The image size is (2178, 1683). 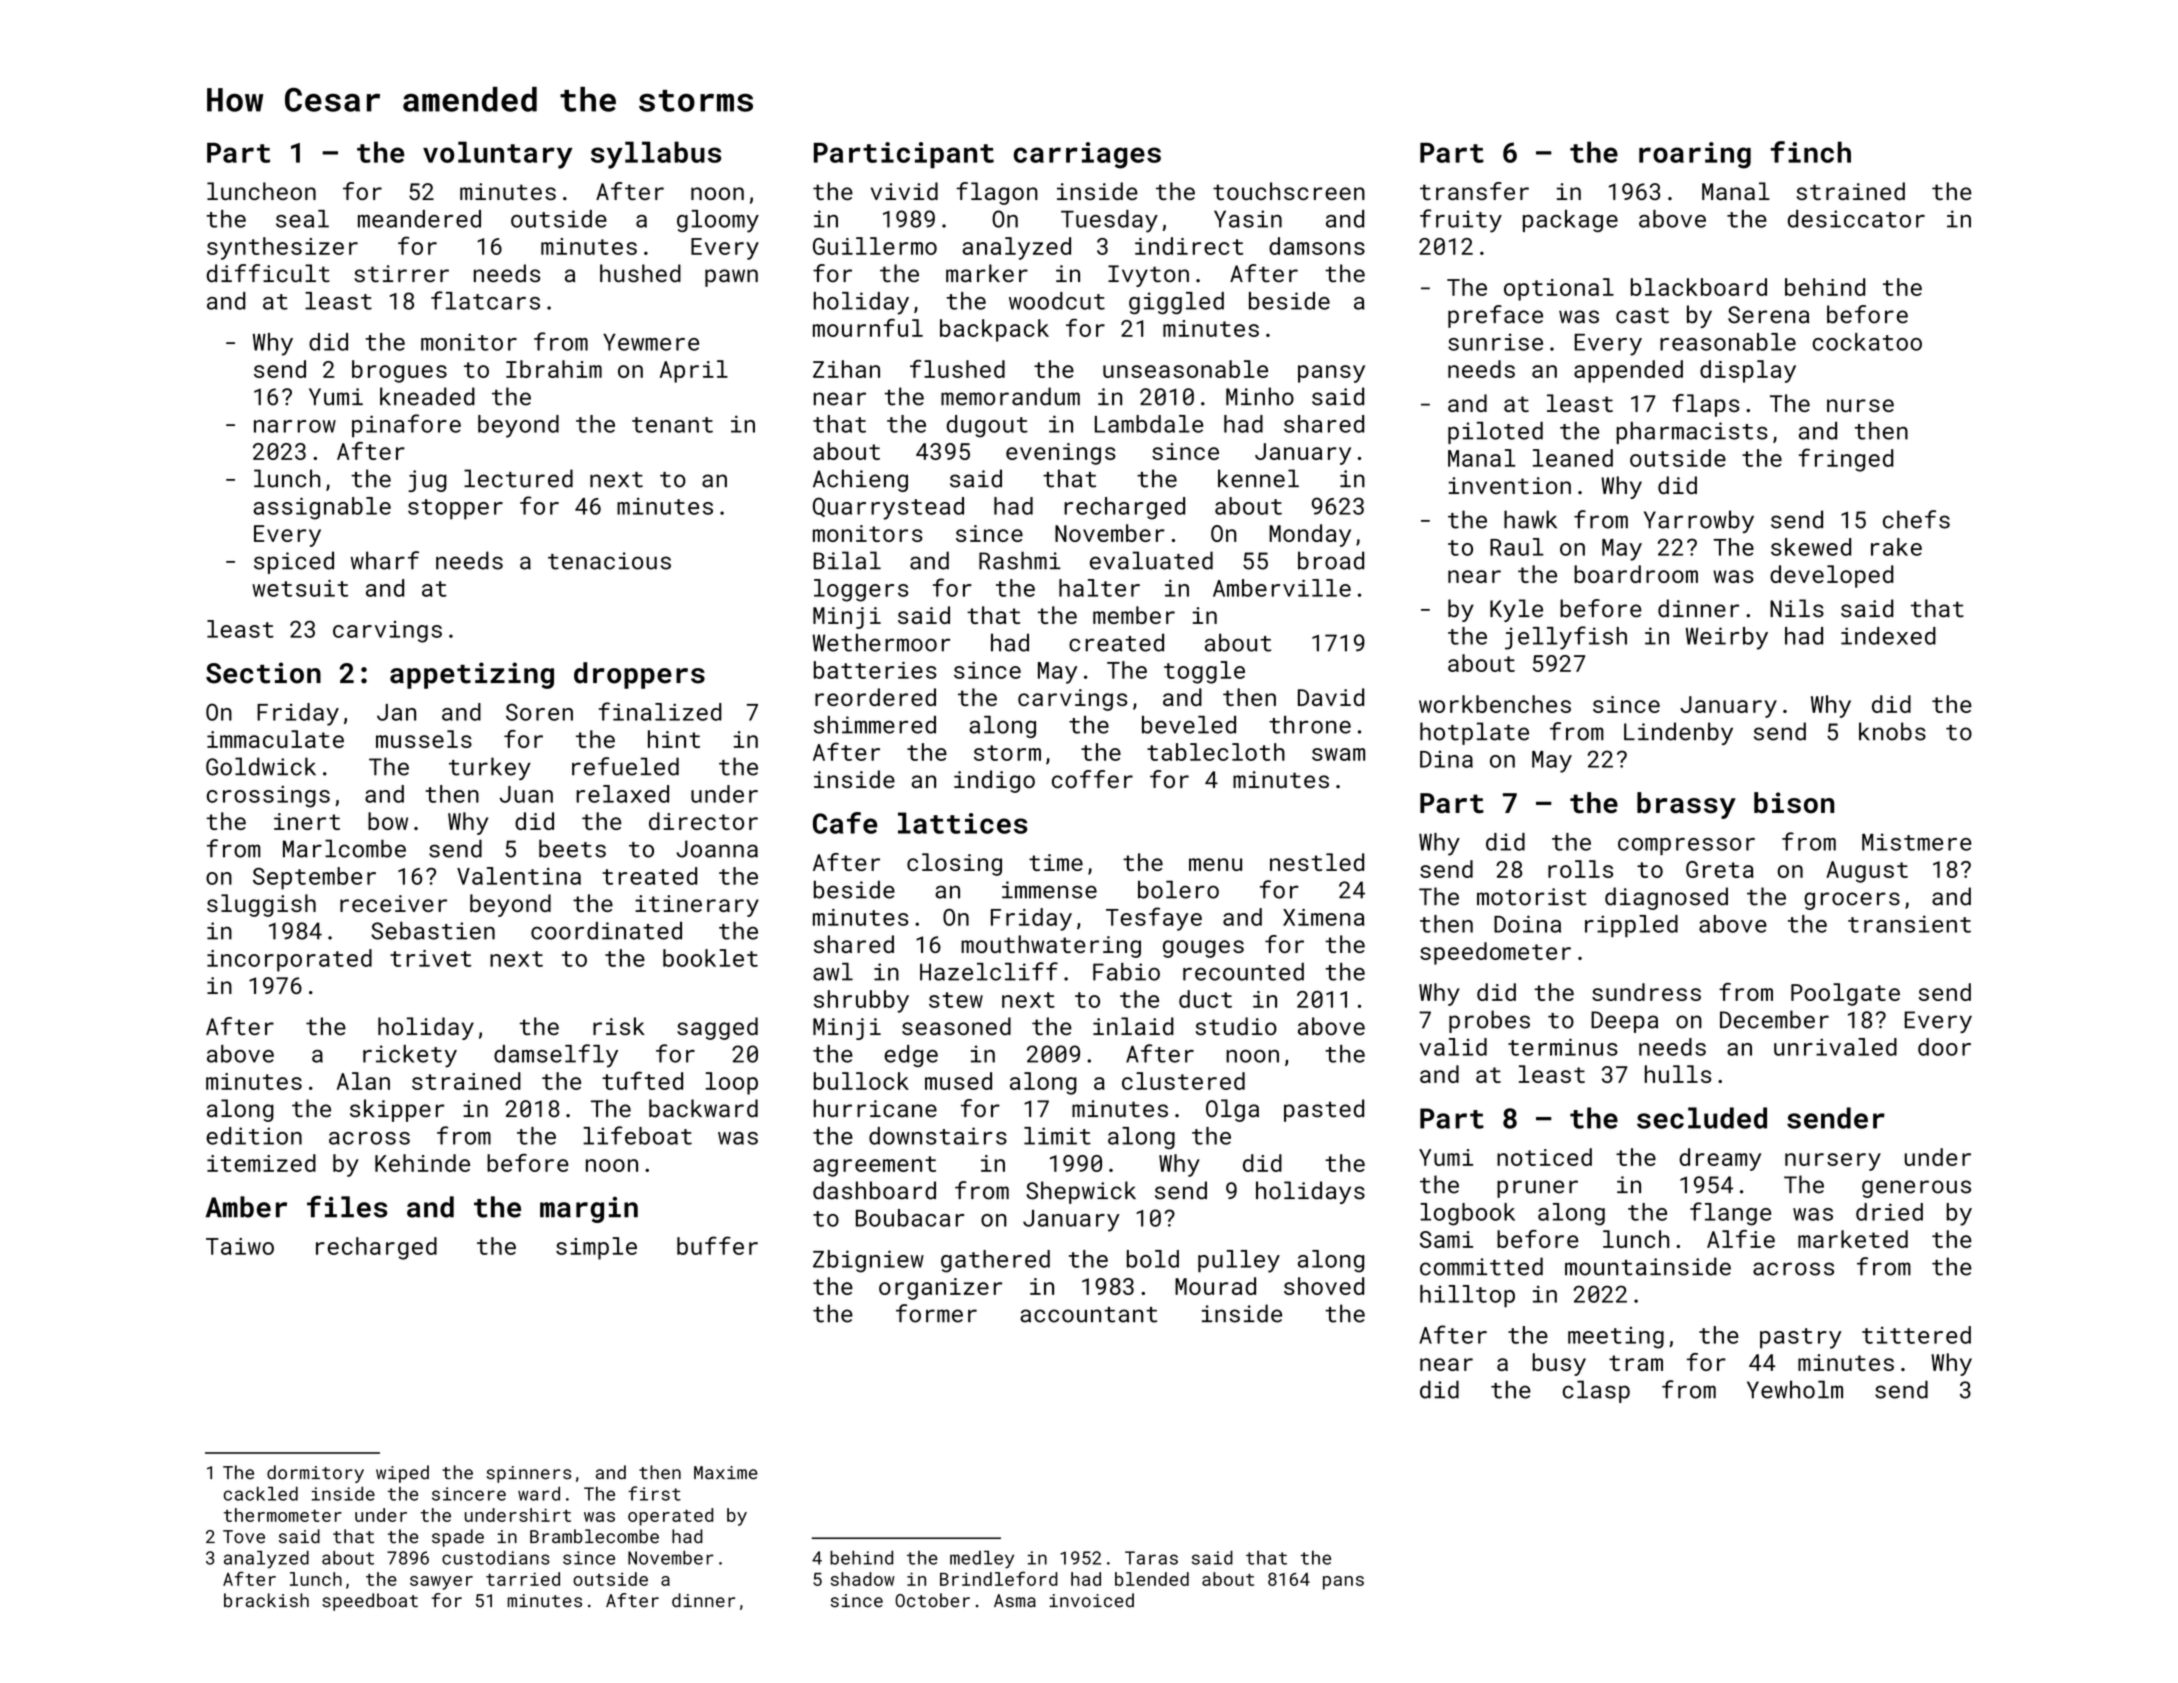 What do you see at coordinates (410, 1056) in the image?
I see `rickety` at bounding box center [410, 1056].
